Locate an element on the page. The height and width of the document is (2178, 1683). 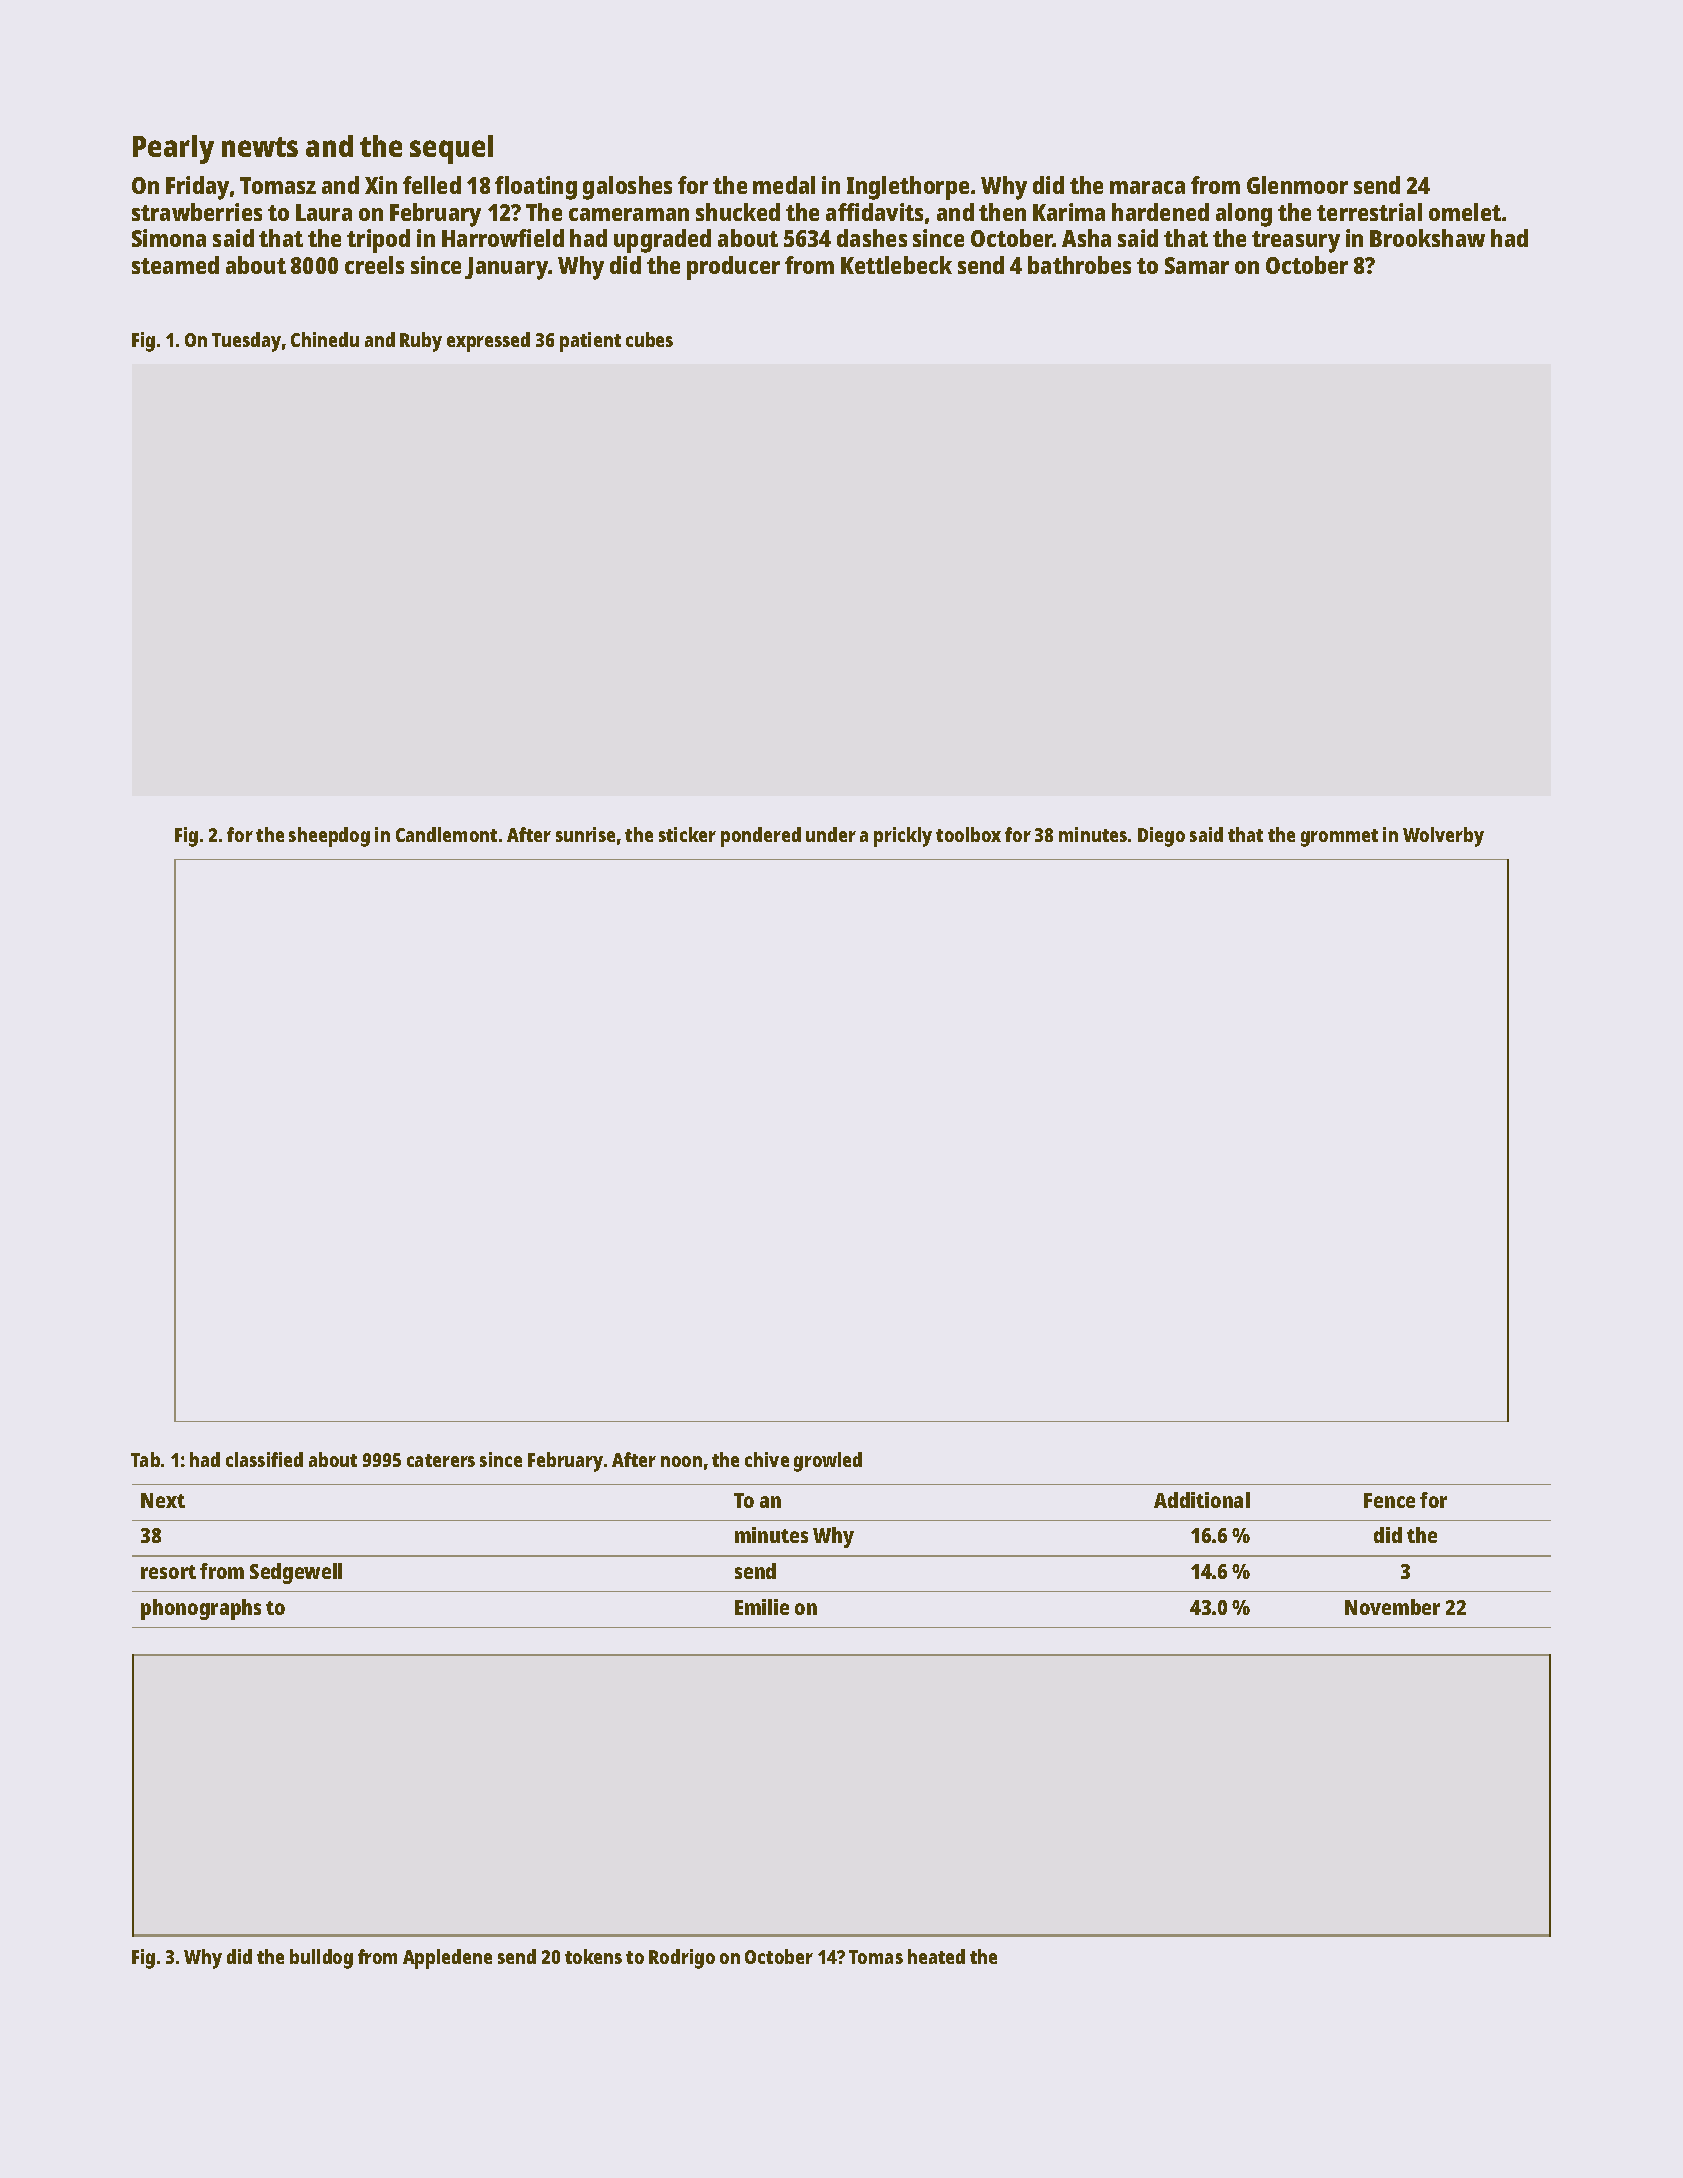
sticker is located at coordinates (687, 834).
